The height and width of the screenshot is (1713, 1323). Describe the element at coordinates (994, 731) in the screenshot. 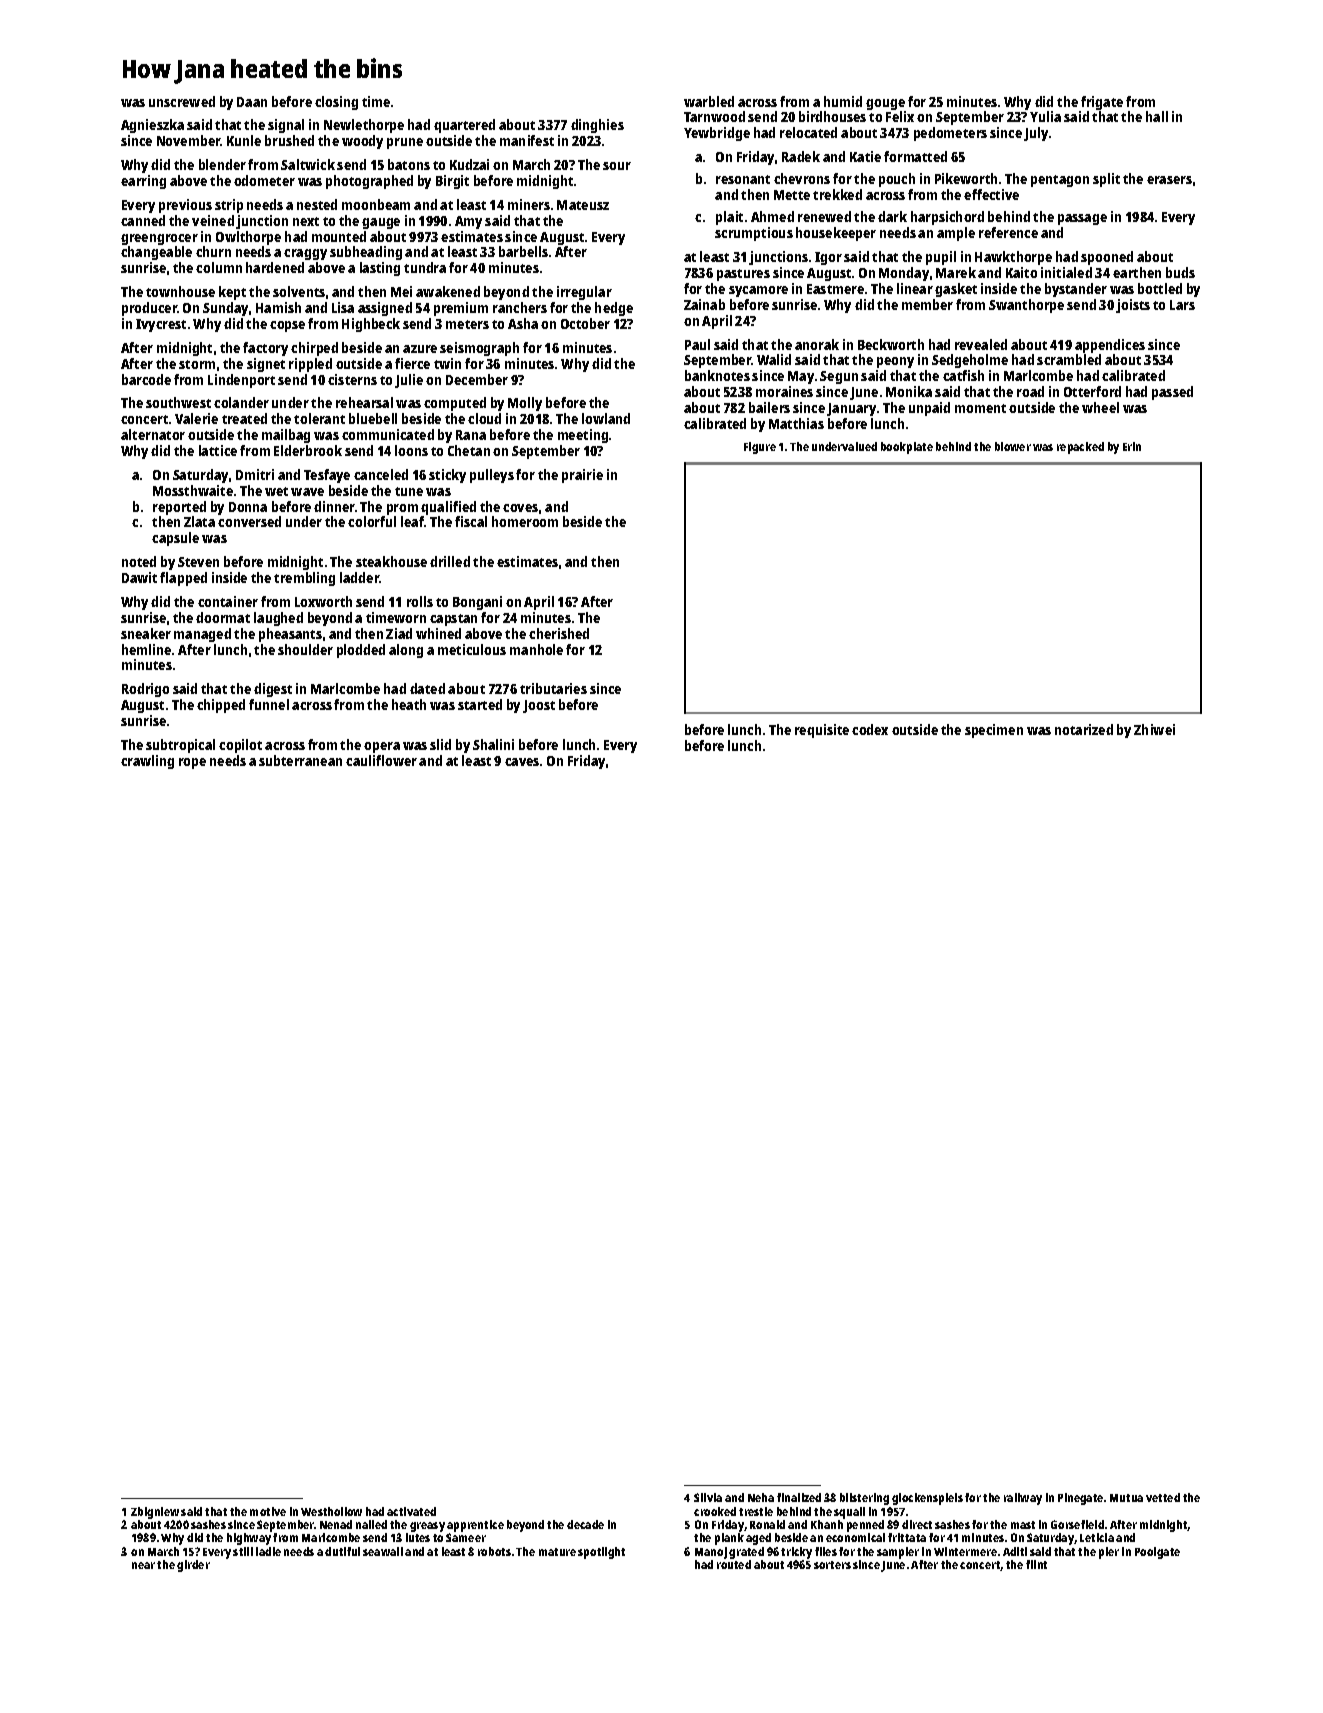

I see `specimen` at that location.
